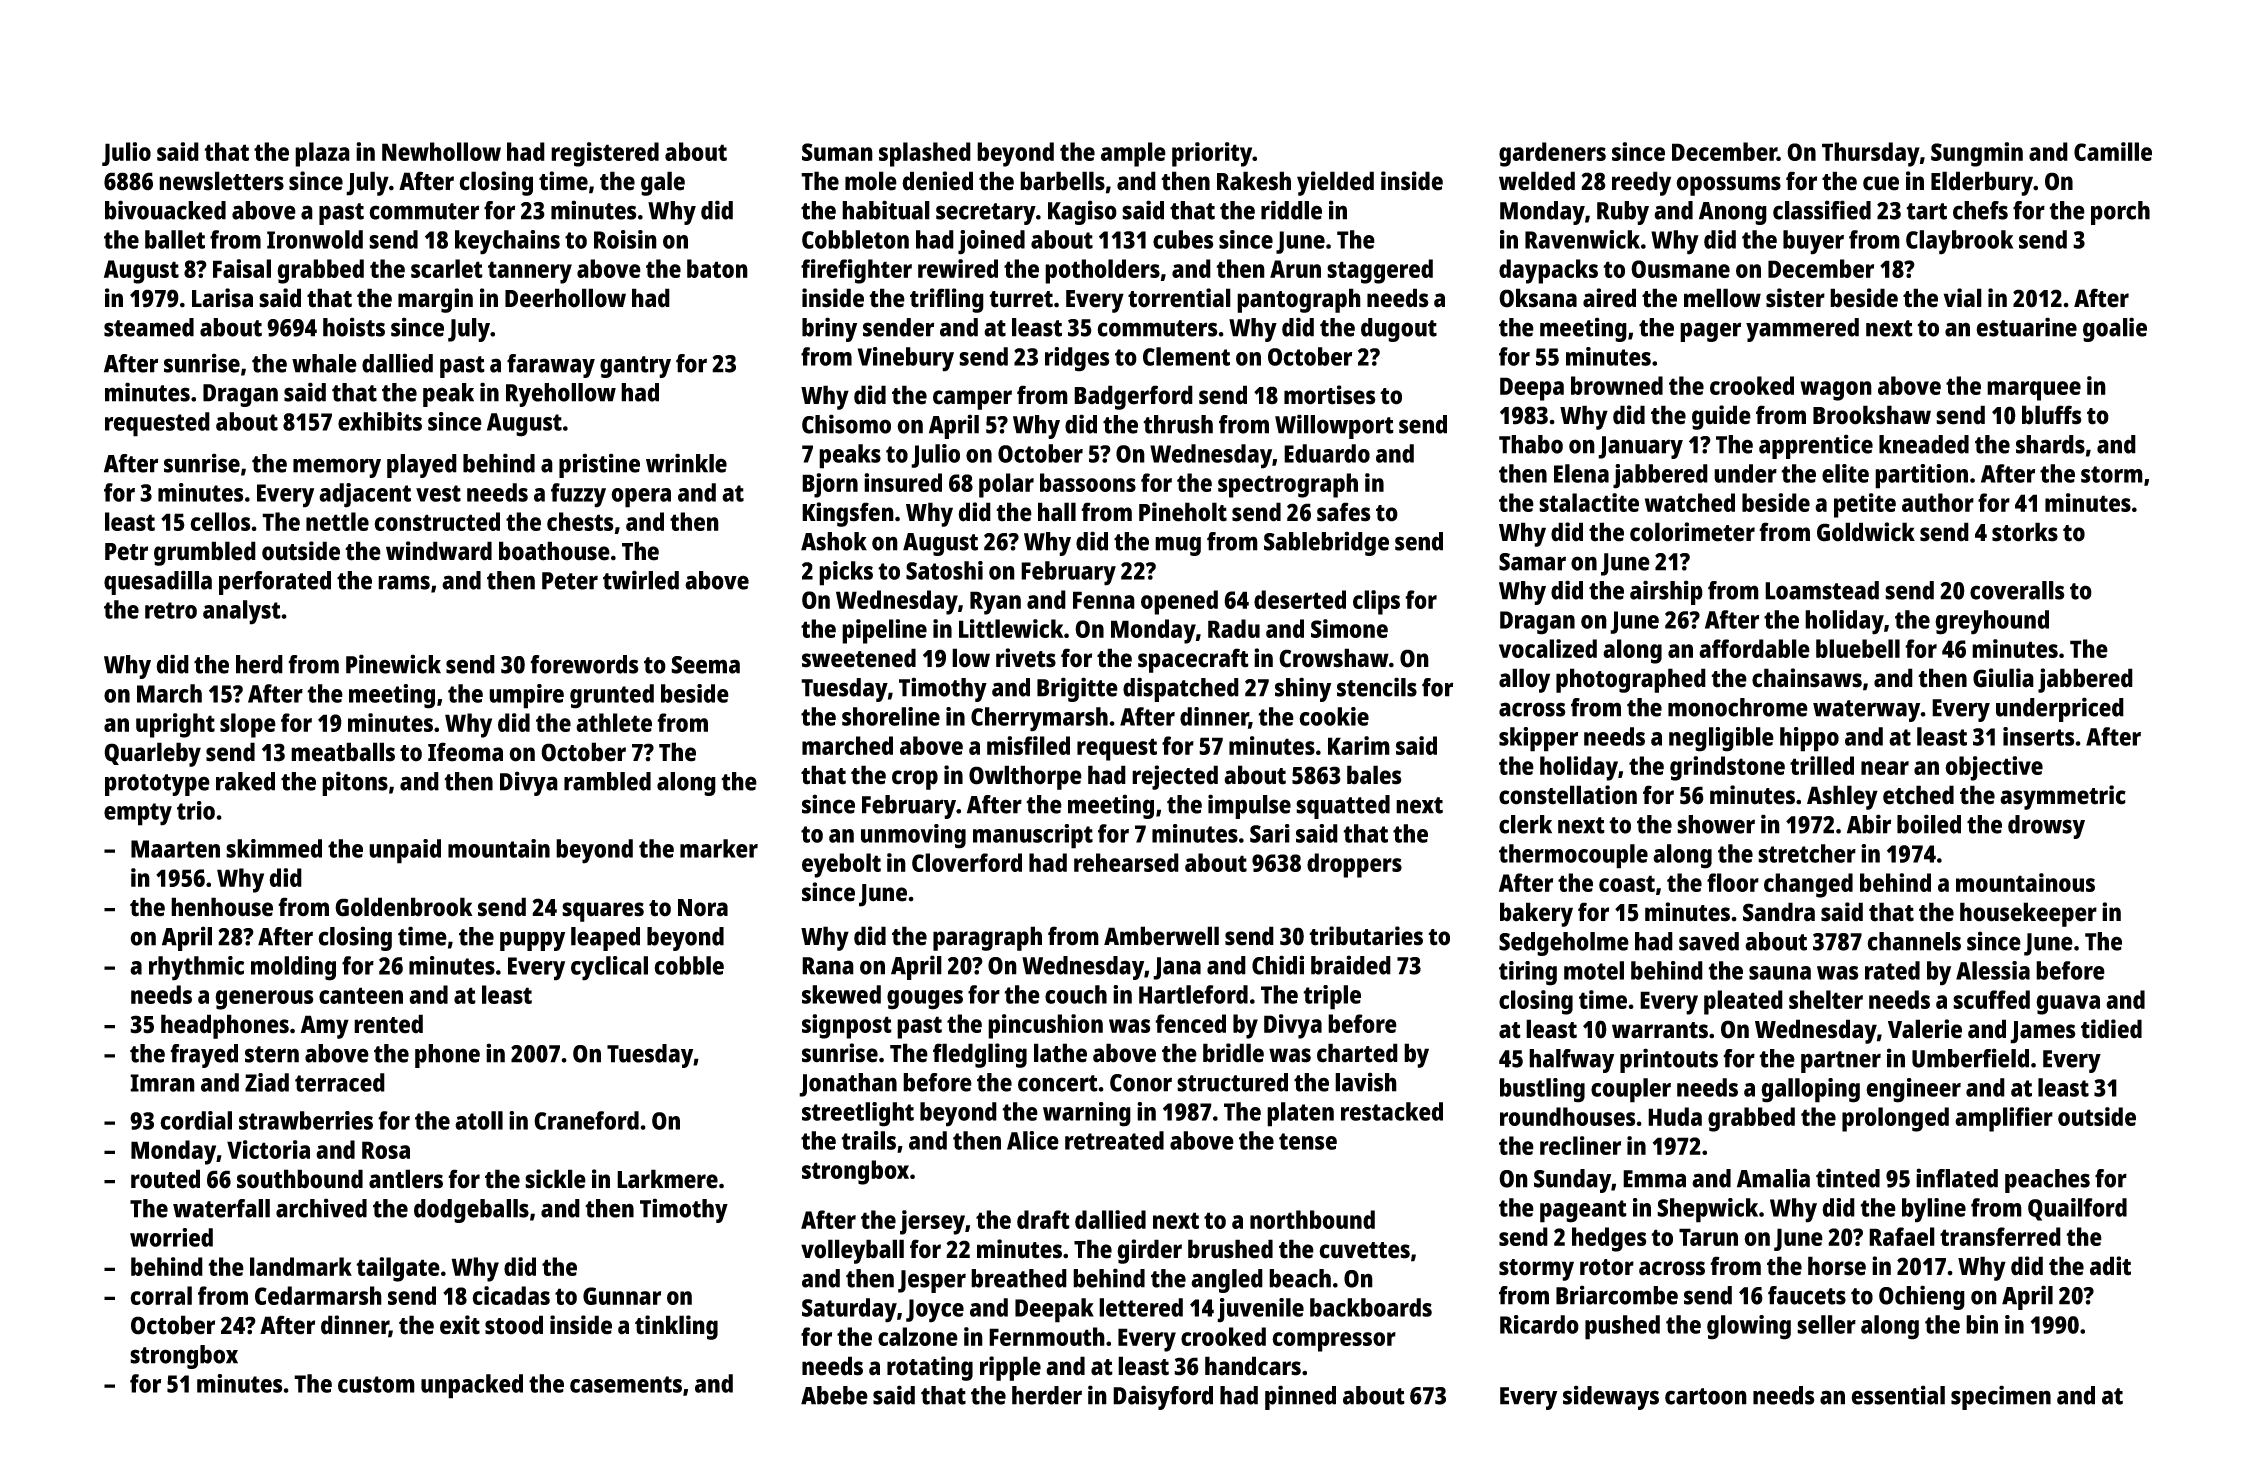 This image has width=2257, height=1460. I want to click on splashed, so click(925, 154).
